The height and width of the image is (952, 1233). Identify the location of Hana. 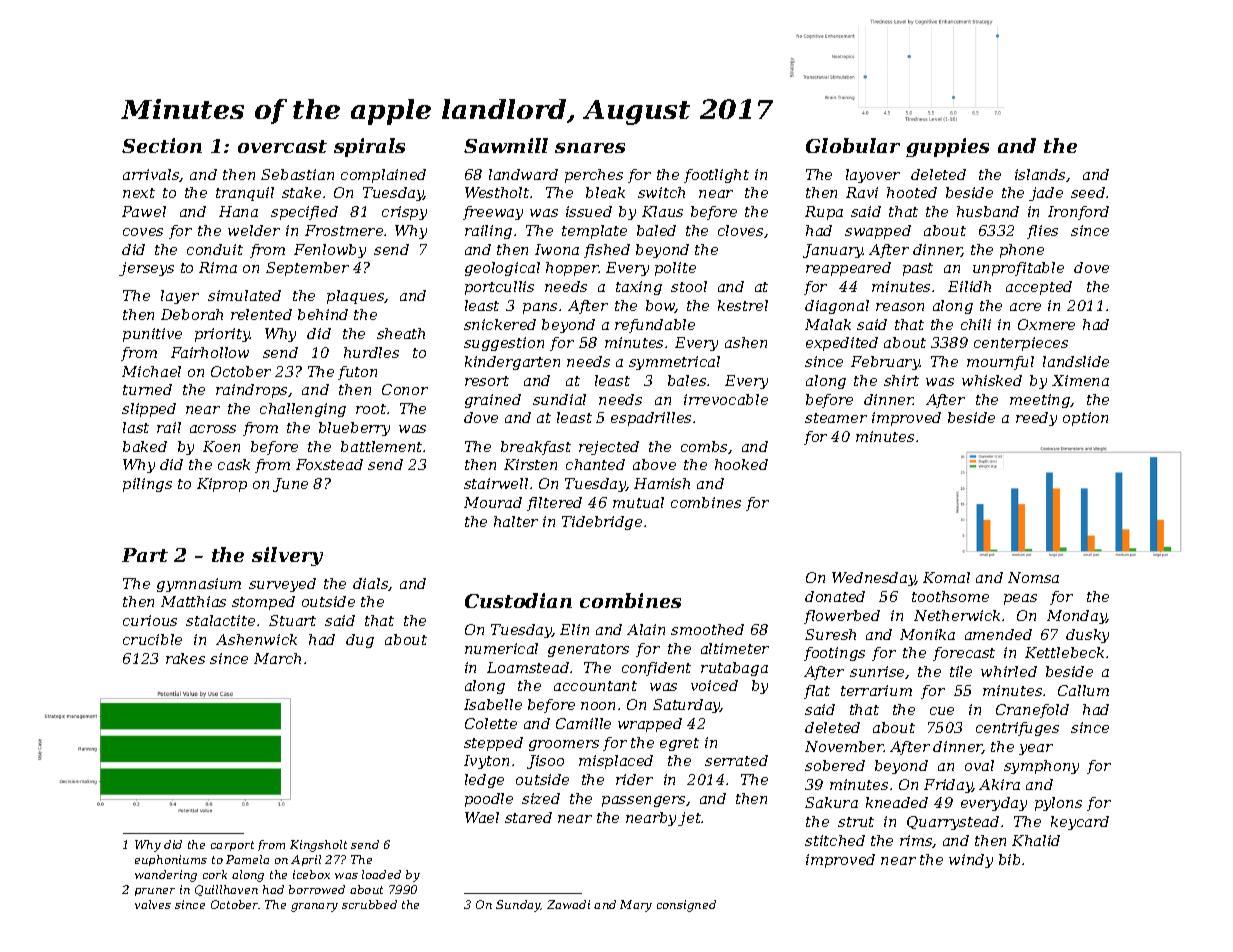
(238, 211).
